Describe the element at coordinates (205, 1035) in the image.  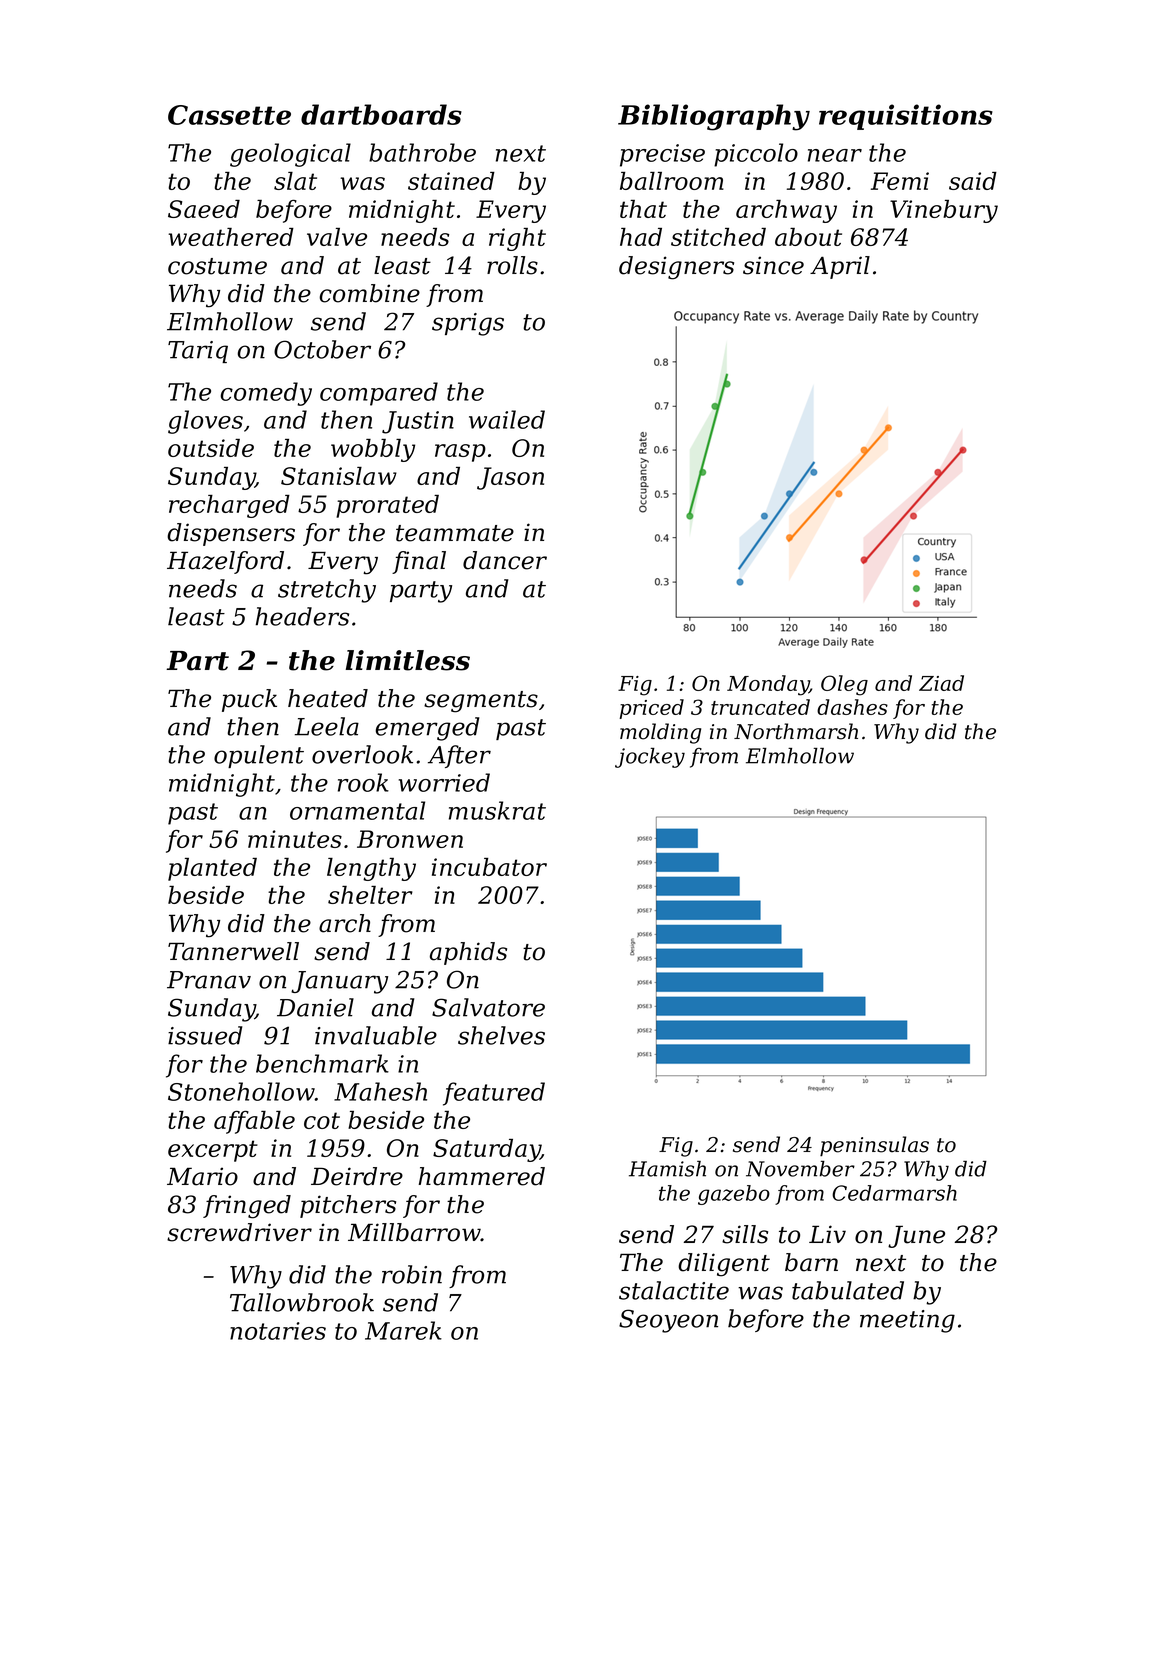
I see `issued` at that location.
